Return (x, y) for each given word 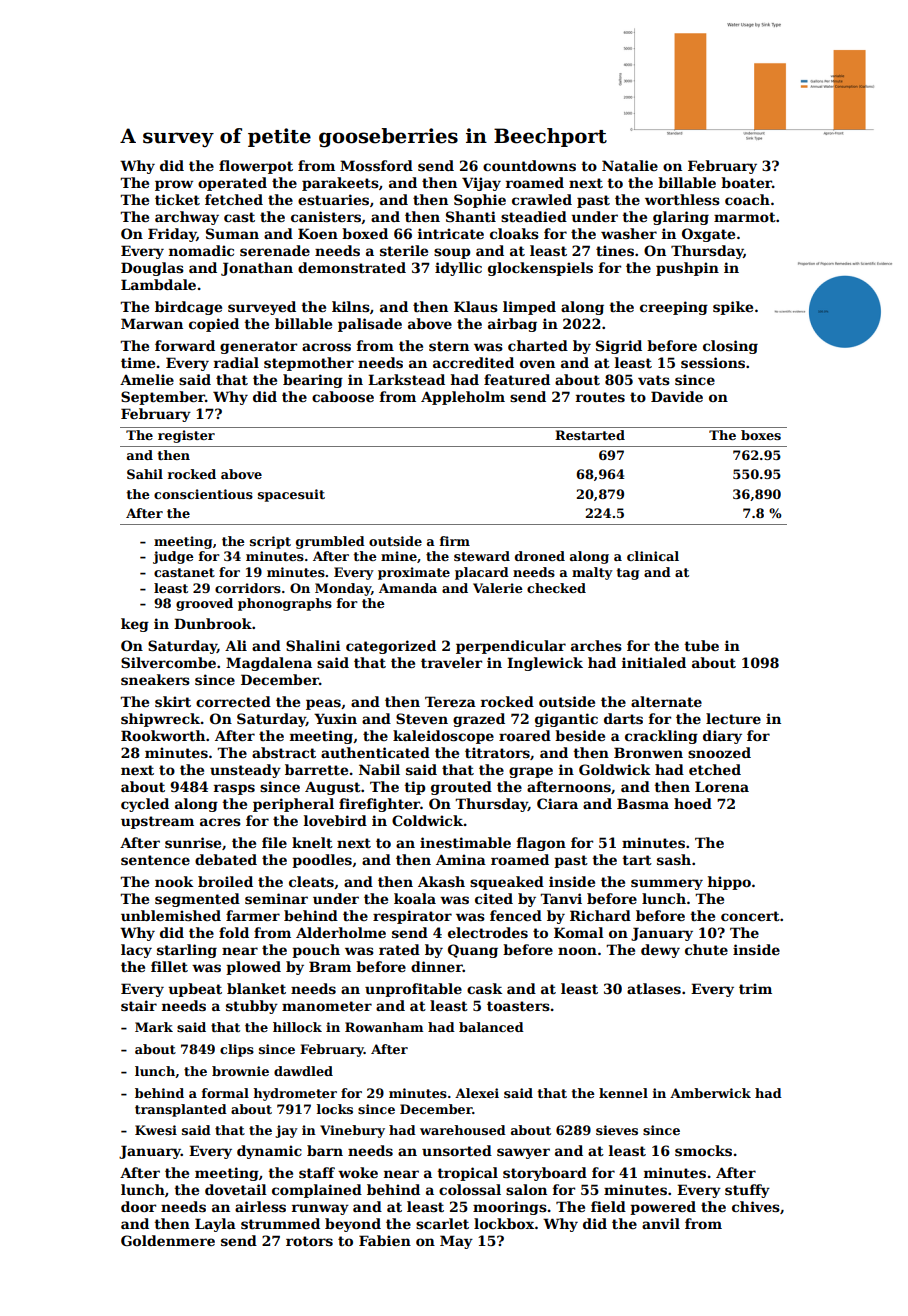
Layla (215, 1225)
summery (667, 884)
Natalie (630, 165)
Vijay (481, 184)
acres (220, 822)
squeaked (507, 883)
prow (174, 185)
